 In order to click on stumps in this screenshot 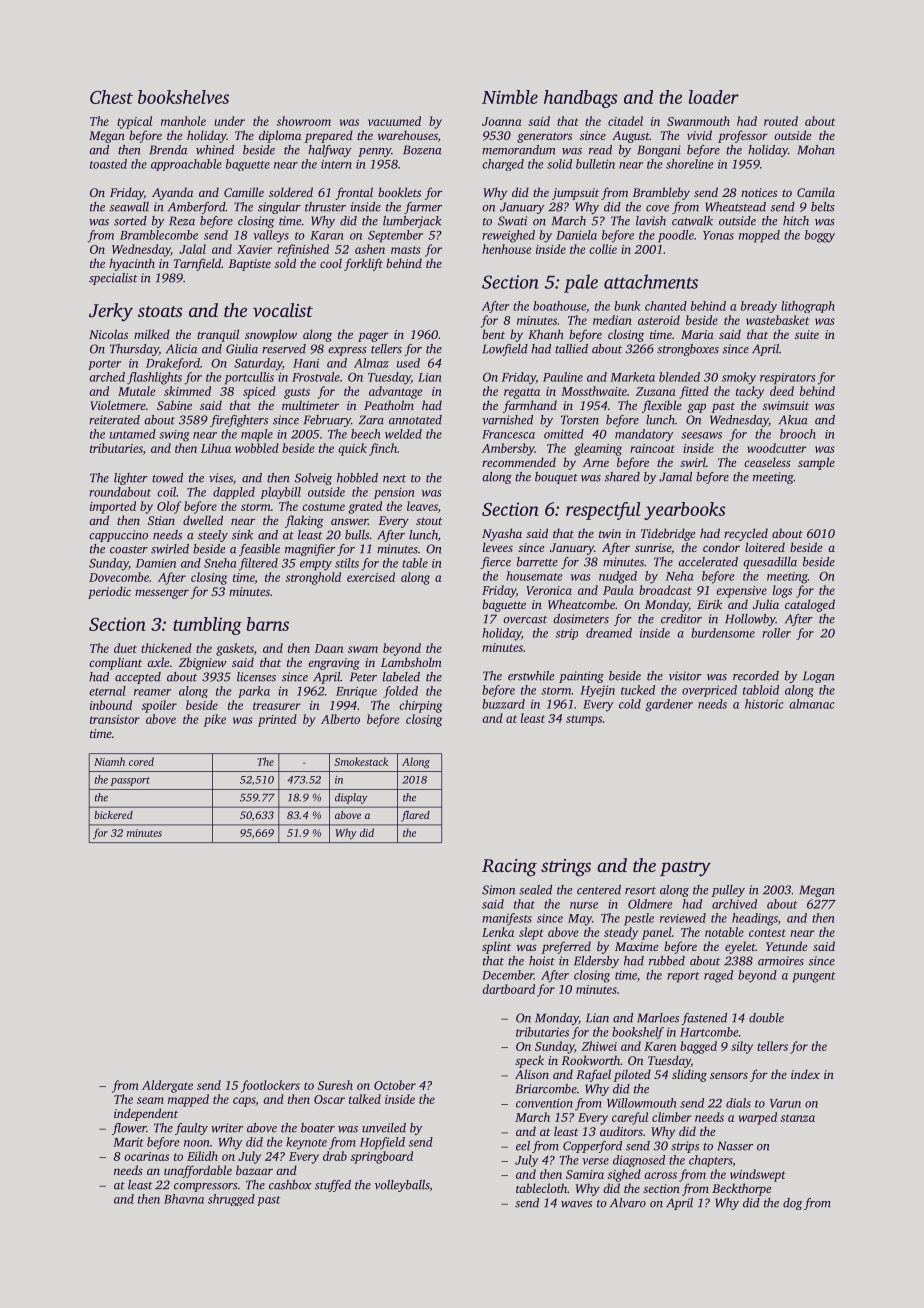, I will do `click(584, 720)`.
